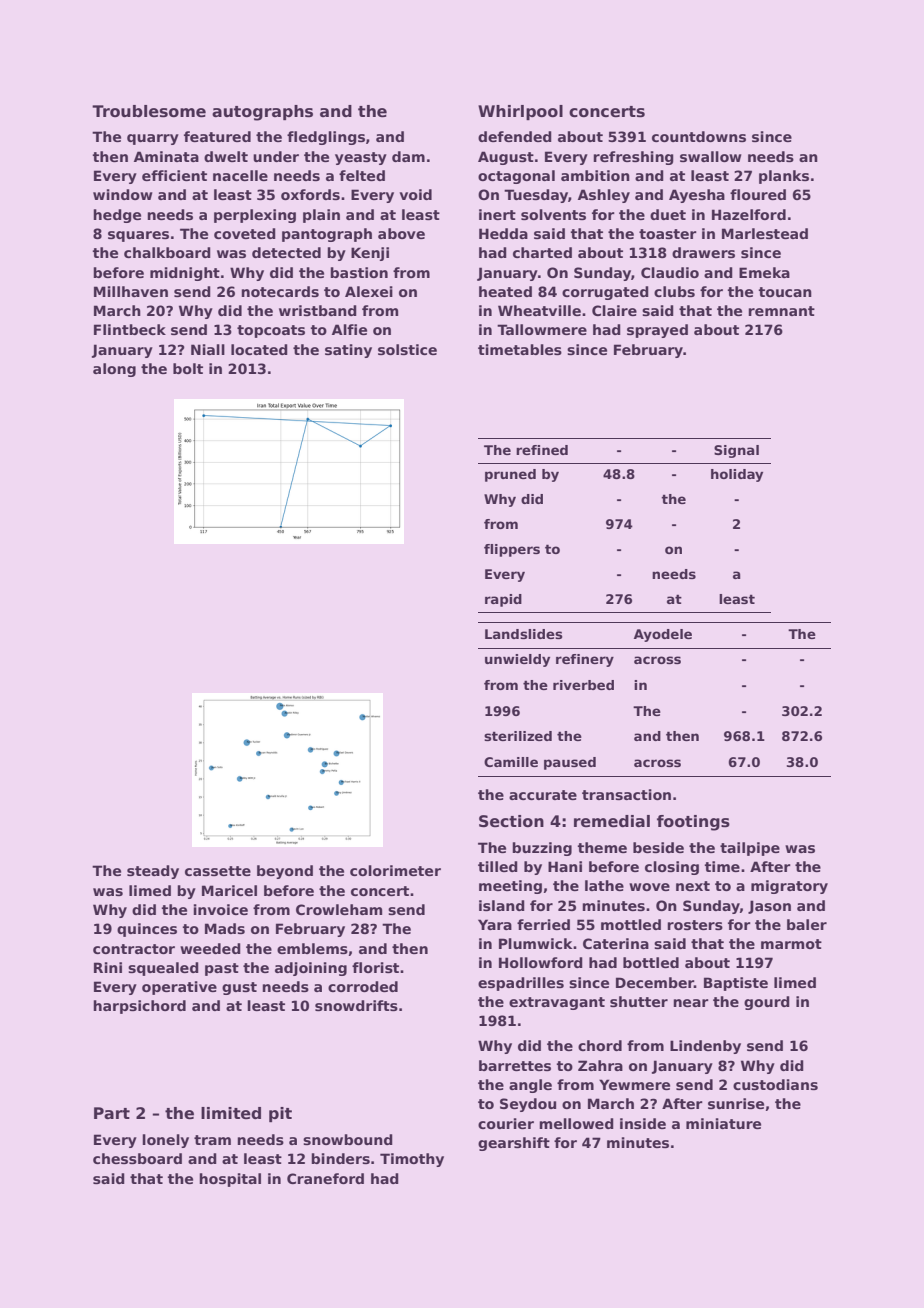 Image resolution: width=924 pixels, height=1308 pixels. Describe the element at coordinates (165, 1141) in the screenshot. I see `lonely` at that location.
